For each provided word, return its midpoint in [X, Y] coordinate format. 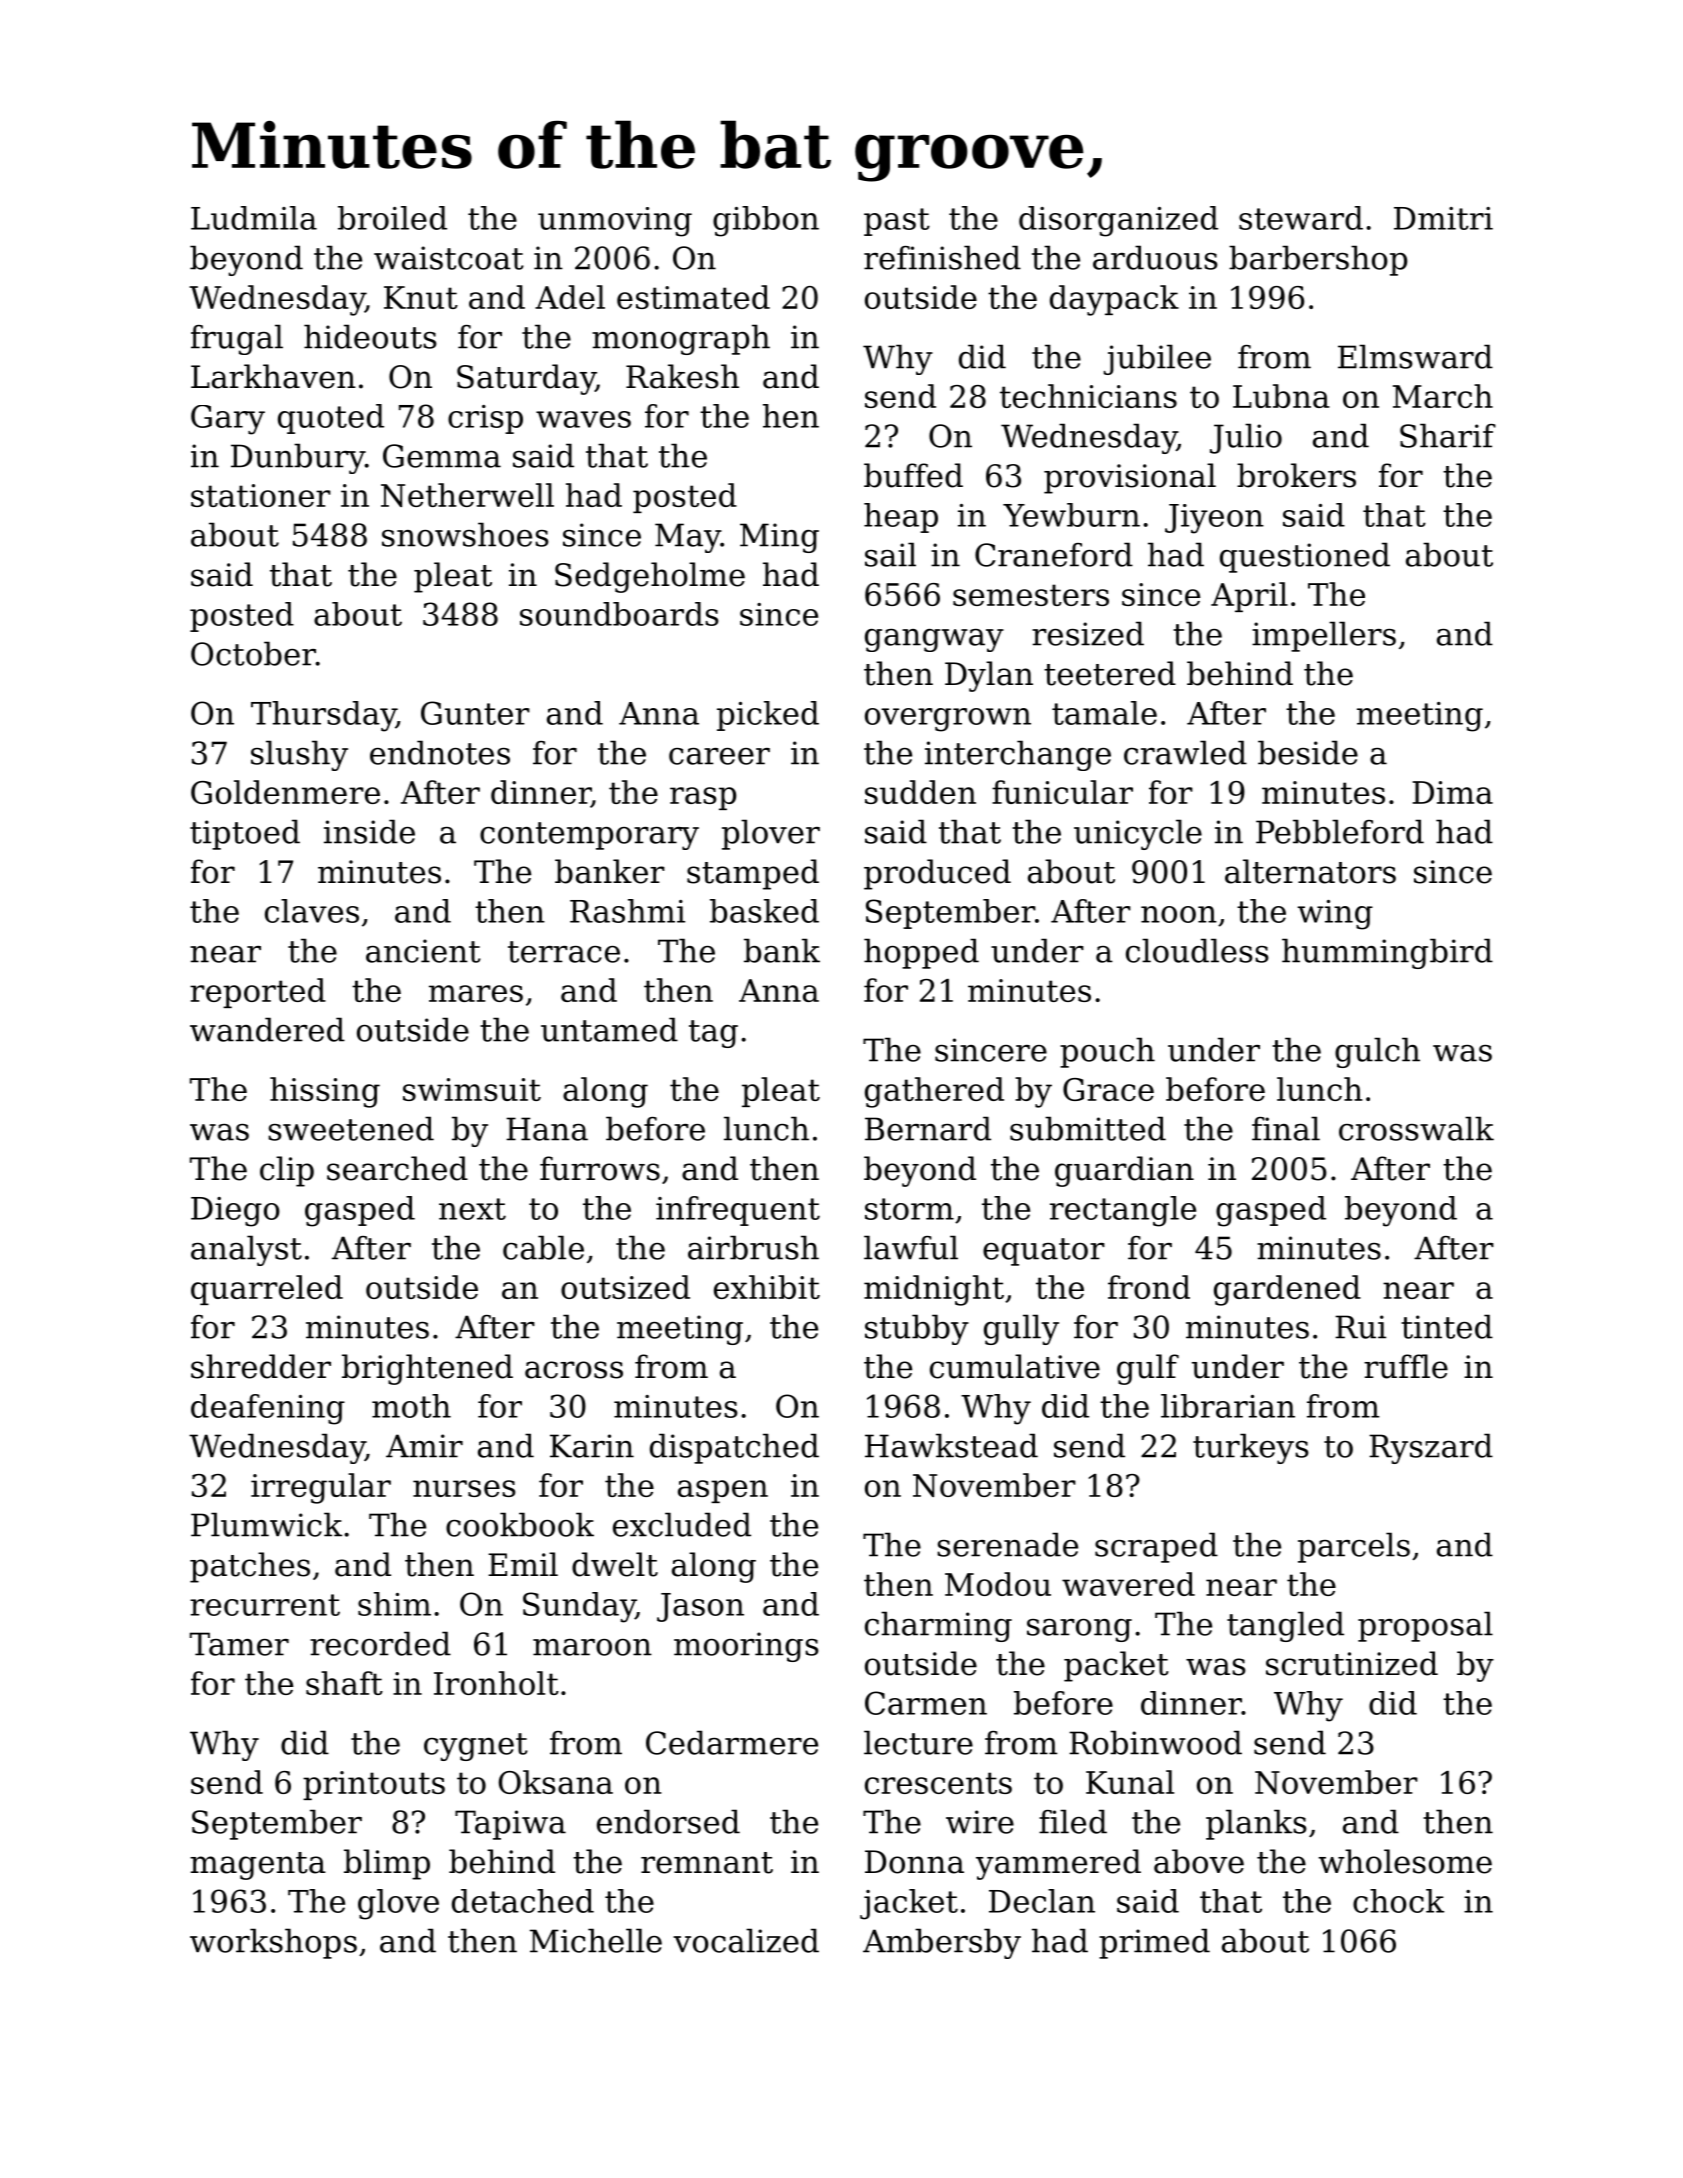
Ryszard [1431, 1448]
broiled [392, 218]
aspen [723, 1491]
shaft [344, 1683]
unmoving [615, 222]
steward [1301, 218]
